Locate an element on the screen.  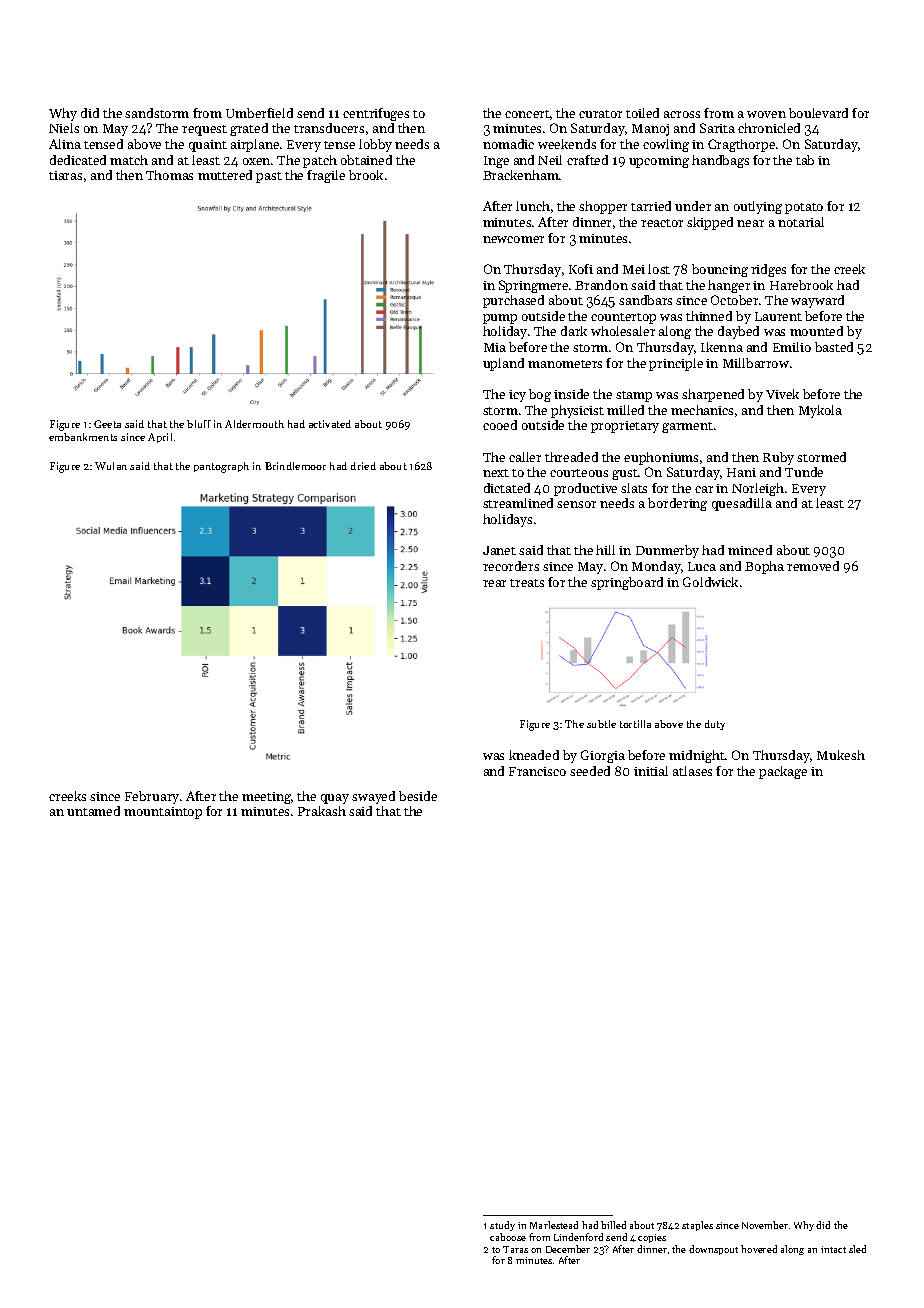
concert is located at coordinates (527, 114).
